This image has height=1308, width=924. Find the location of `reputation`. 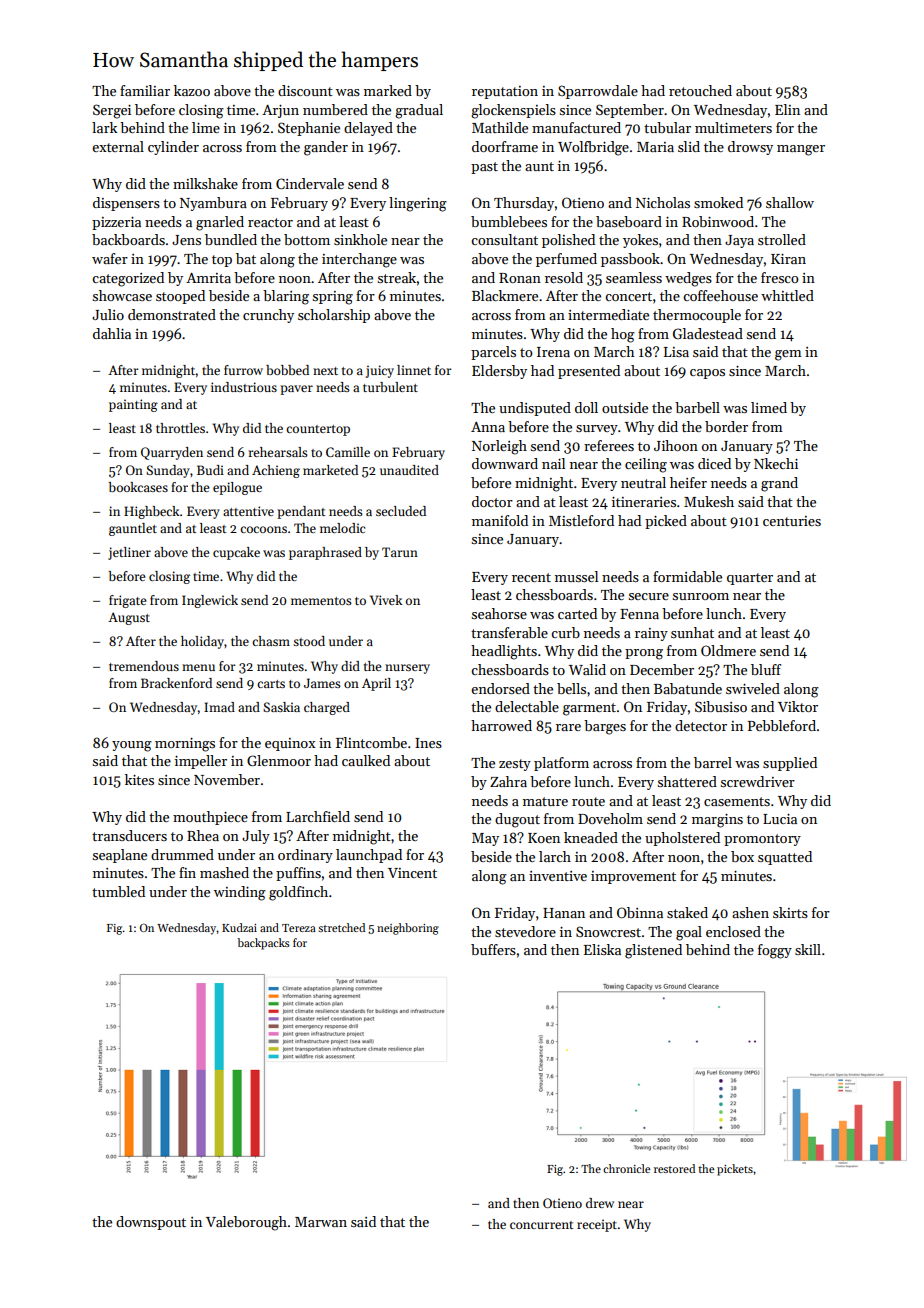

reputation is located at coordinates (505, 92).
